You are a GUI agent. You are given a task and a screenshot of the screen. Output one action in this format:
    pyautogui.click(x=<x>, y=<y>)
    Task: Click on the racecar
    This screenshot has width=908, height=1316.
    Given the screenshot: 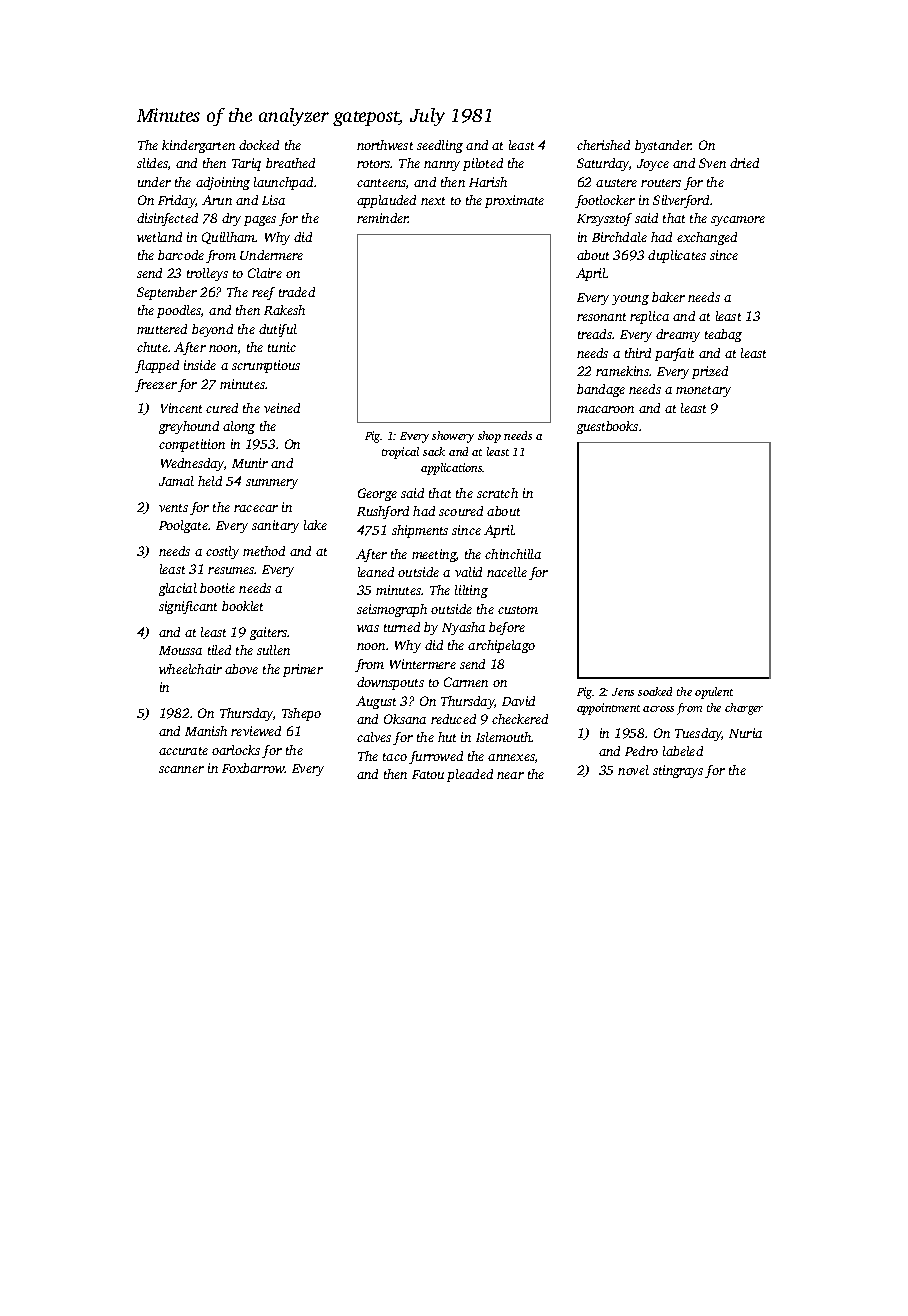 What is the action you would take?
    pyautogui.click(x=256, y=508)
